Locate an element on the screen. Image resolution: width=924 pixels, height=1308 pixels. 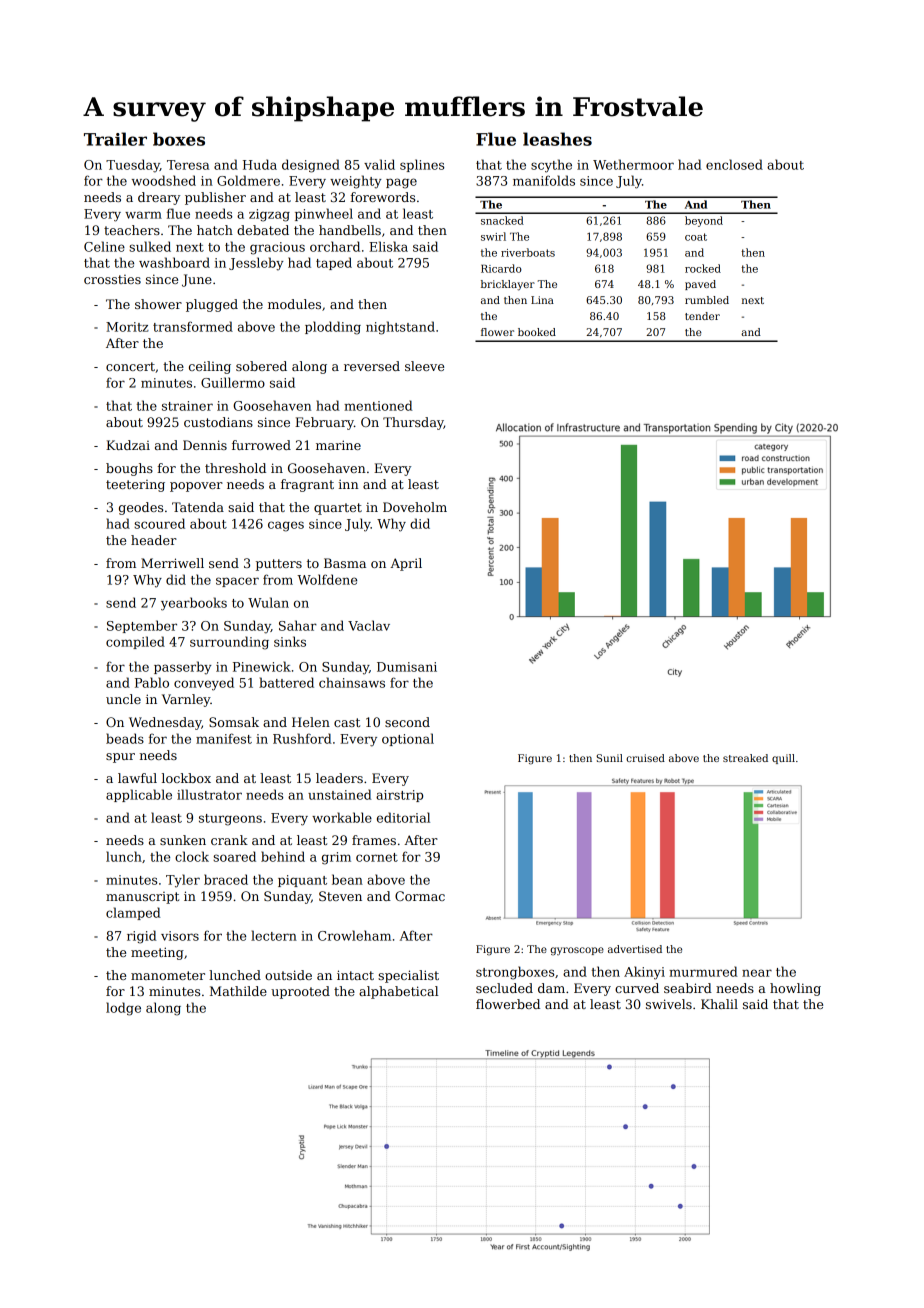
riverboats is located at coordinates (528, 252).
